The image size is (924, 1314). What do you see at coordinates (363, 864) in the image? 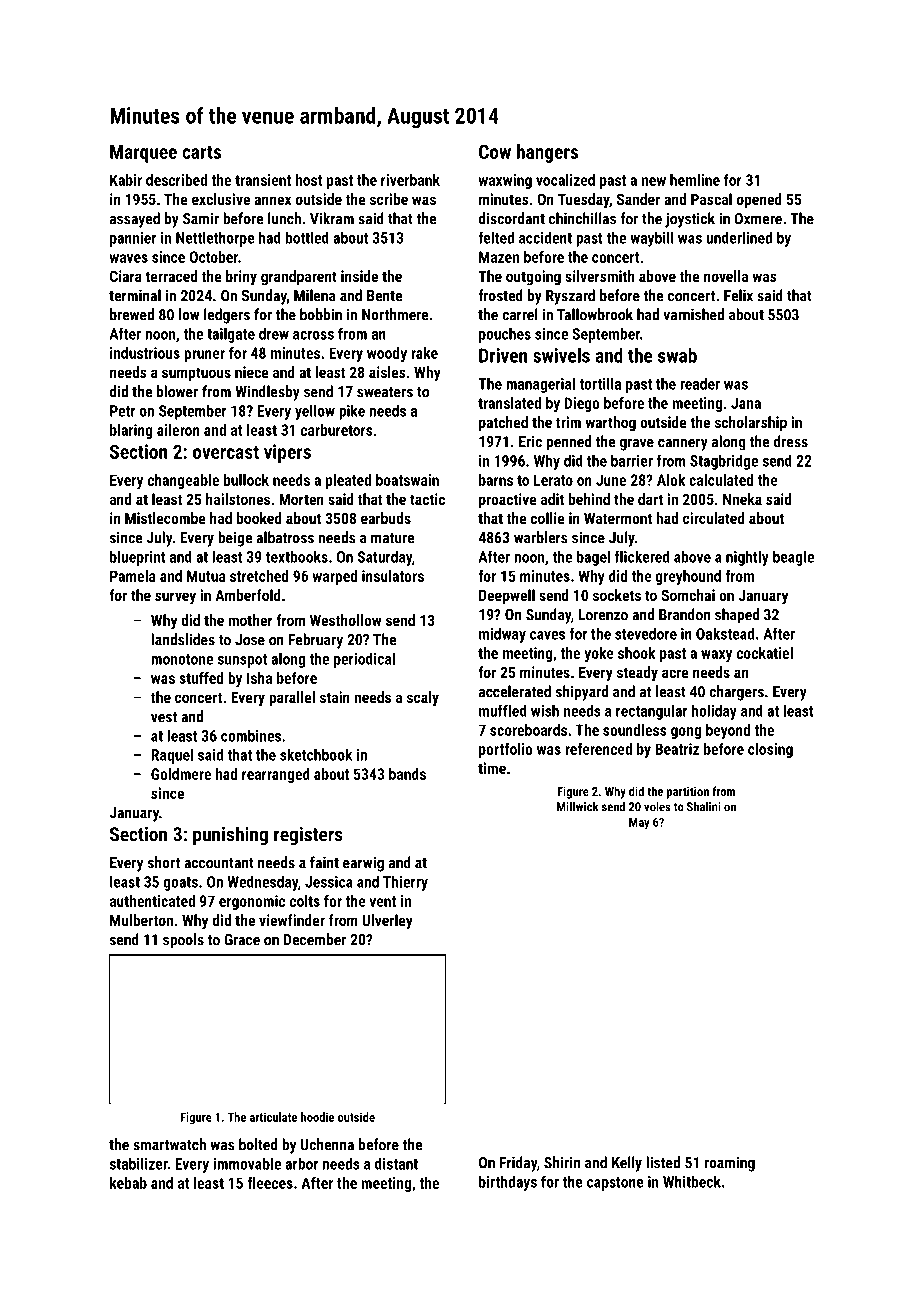
I see `earwig` at bounding box center [363, 864].
